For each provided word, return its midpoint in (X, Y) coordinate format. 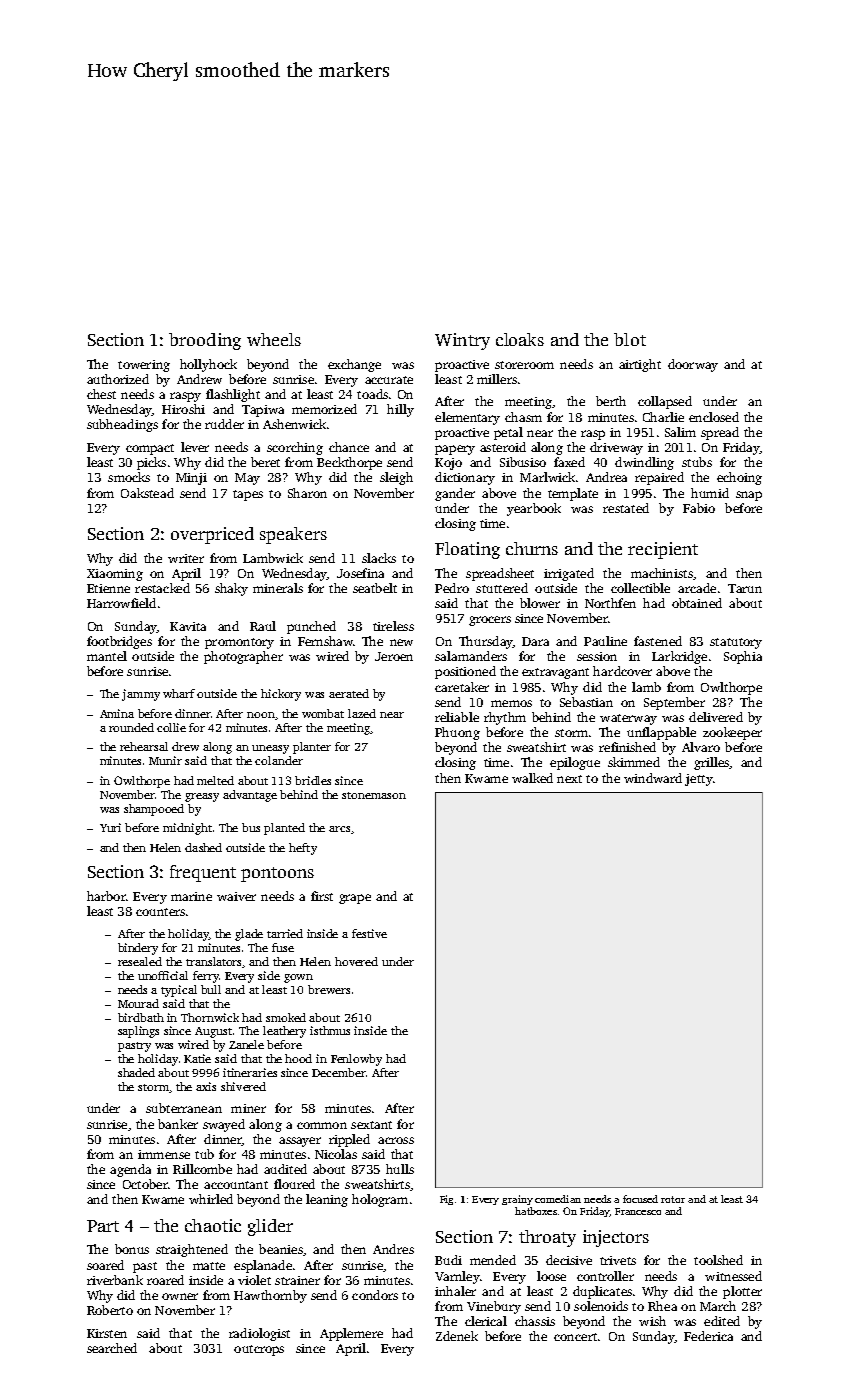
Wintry (462, 341)
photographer (243, 657)
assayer (300, 1142)
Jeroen (394, 656)
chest (101, 394)
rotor (673, 1199)
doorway (693, 365)
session (597, 656)
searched (112, 1348)
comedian (558, 1199)
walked (532, 778)
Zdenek (457, 1336)
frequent (203, 873)
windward (653, 778)
